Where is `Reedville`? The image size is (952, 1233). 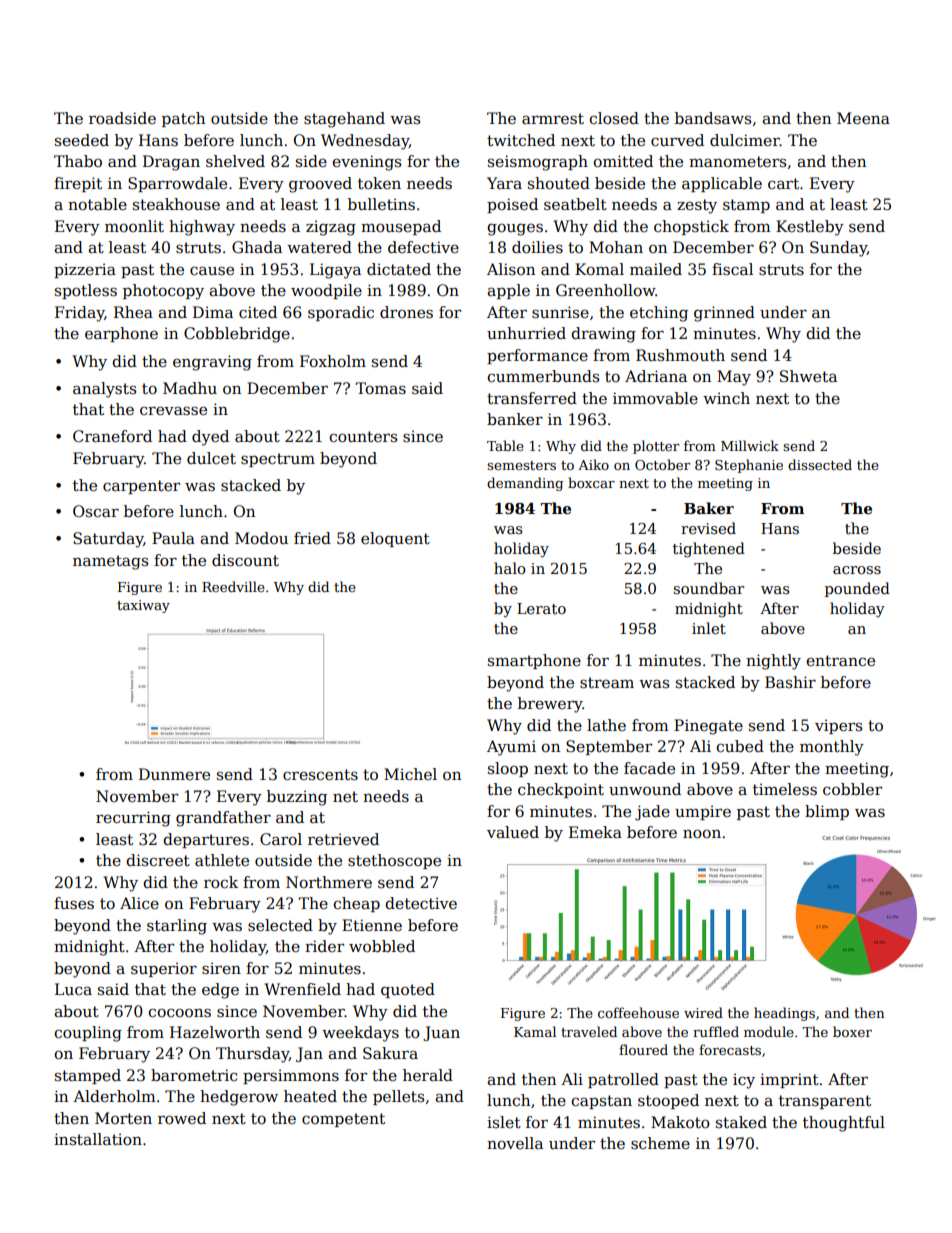
Reedville is located at coordinates (233, 586).
